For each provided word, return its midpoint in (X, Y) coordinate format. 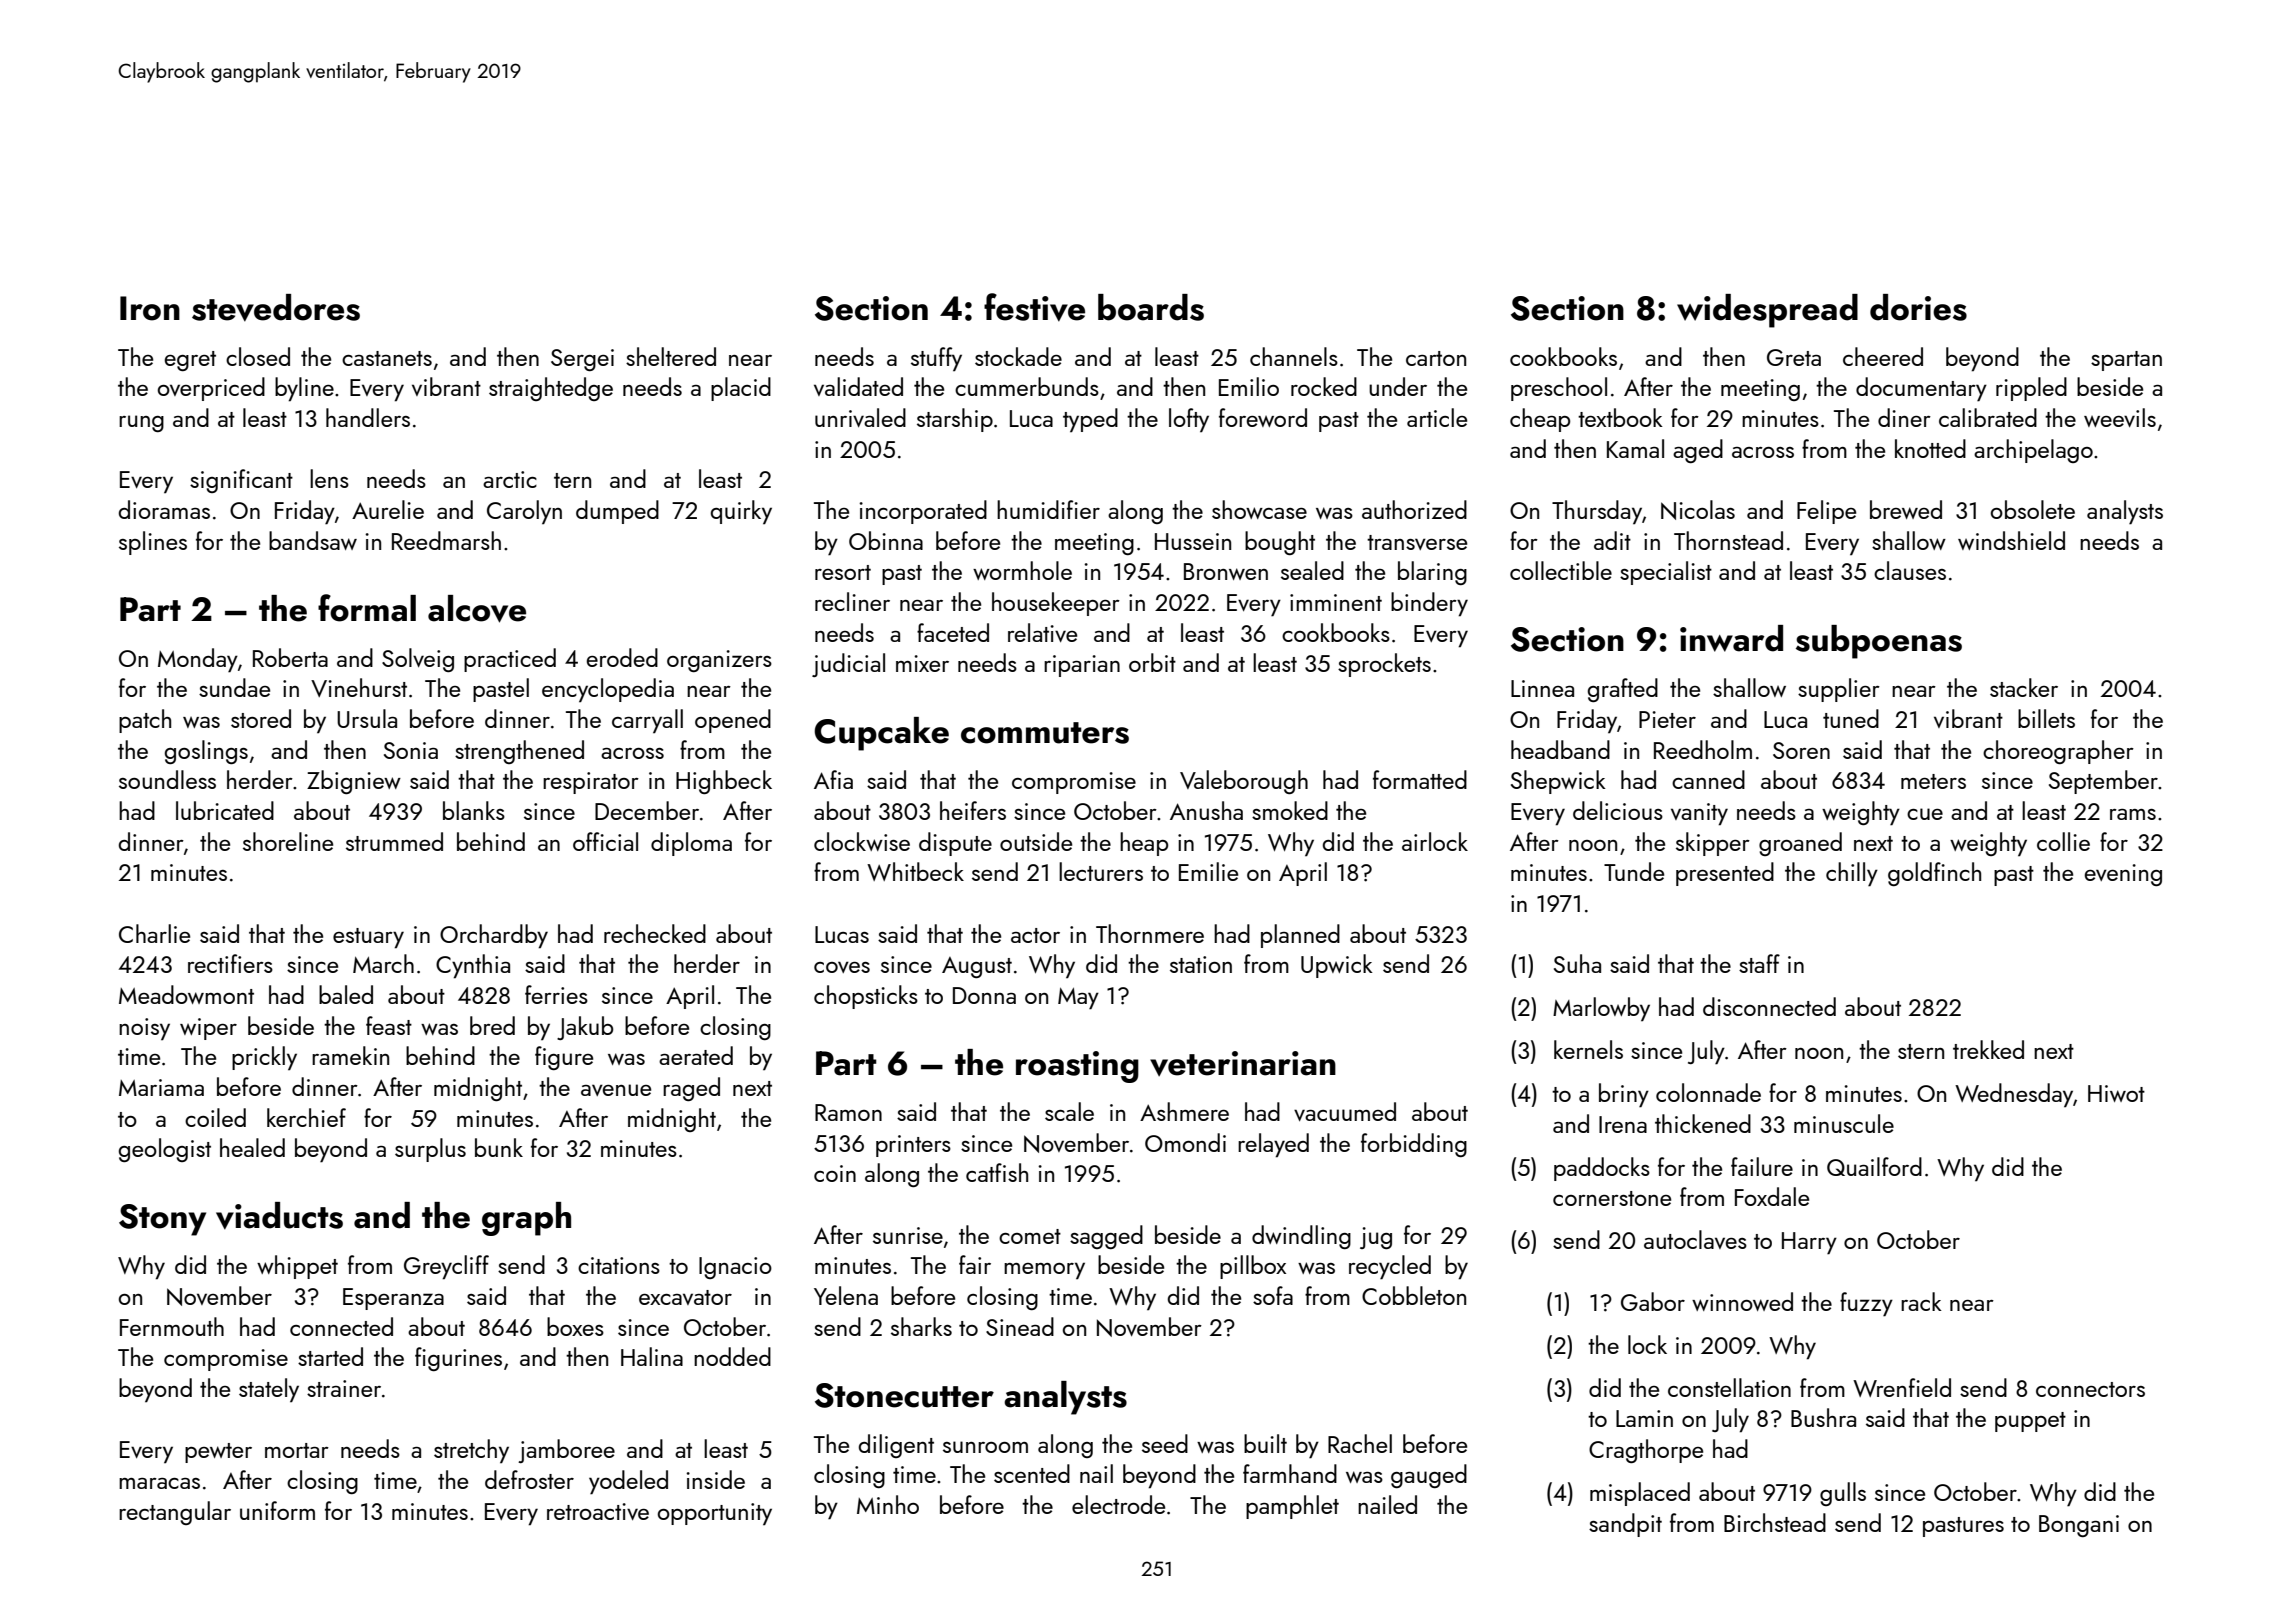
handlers (368, 417)
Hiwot (2116, 1093)
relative (1042, 632)
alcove (477, 609)
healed (252, 1147)
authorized (1414, 509)
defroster (529, 1479)
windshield (2011, 540)
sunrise (908, 1235)
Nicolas (1698, 510)
